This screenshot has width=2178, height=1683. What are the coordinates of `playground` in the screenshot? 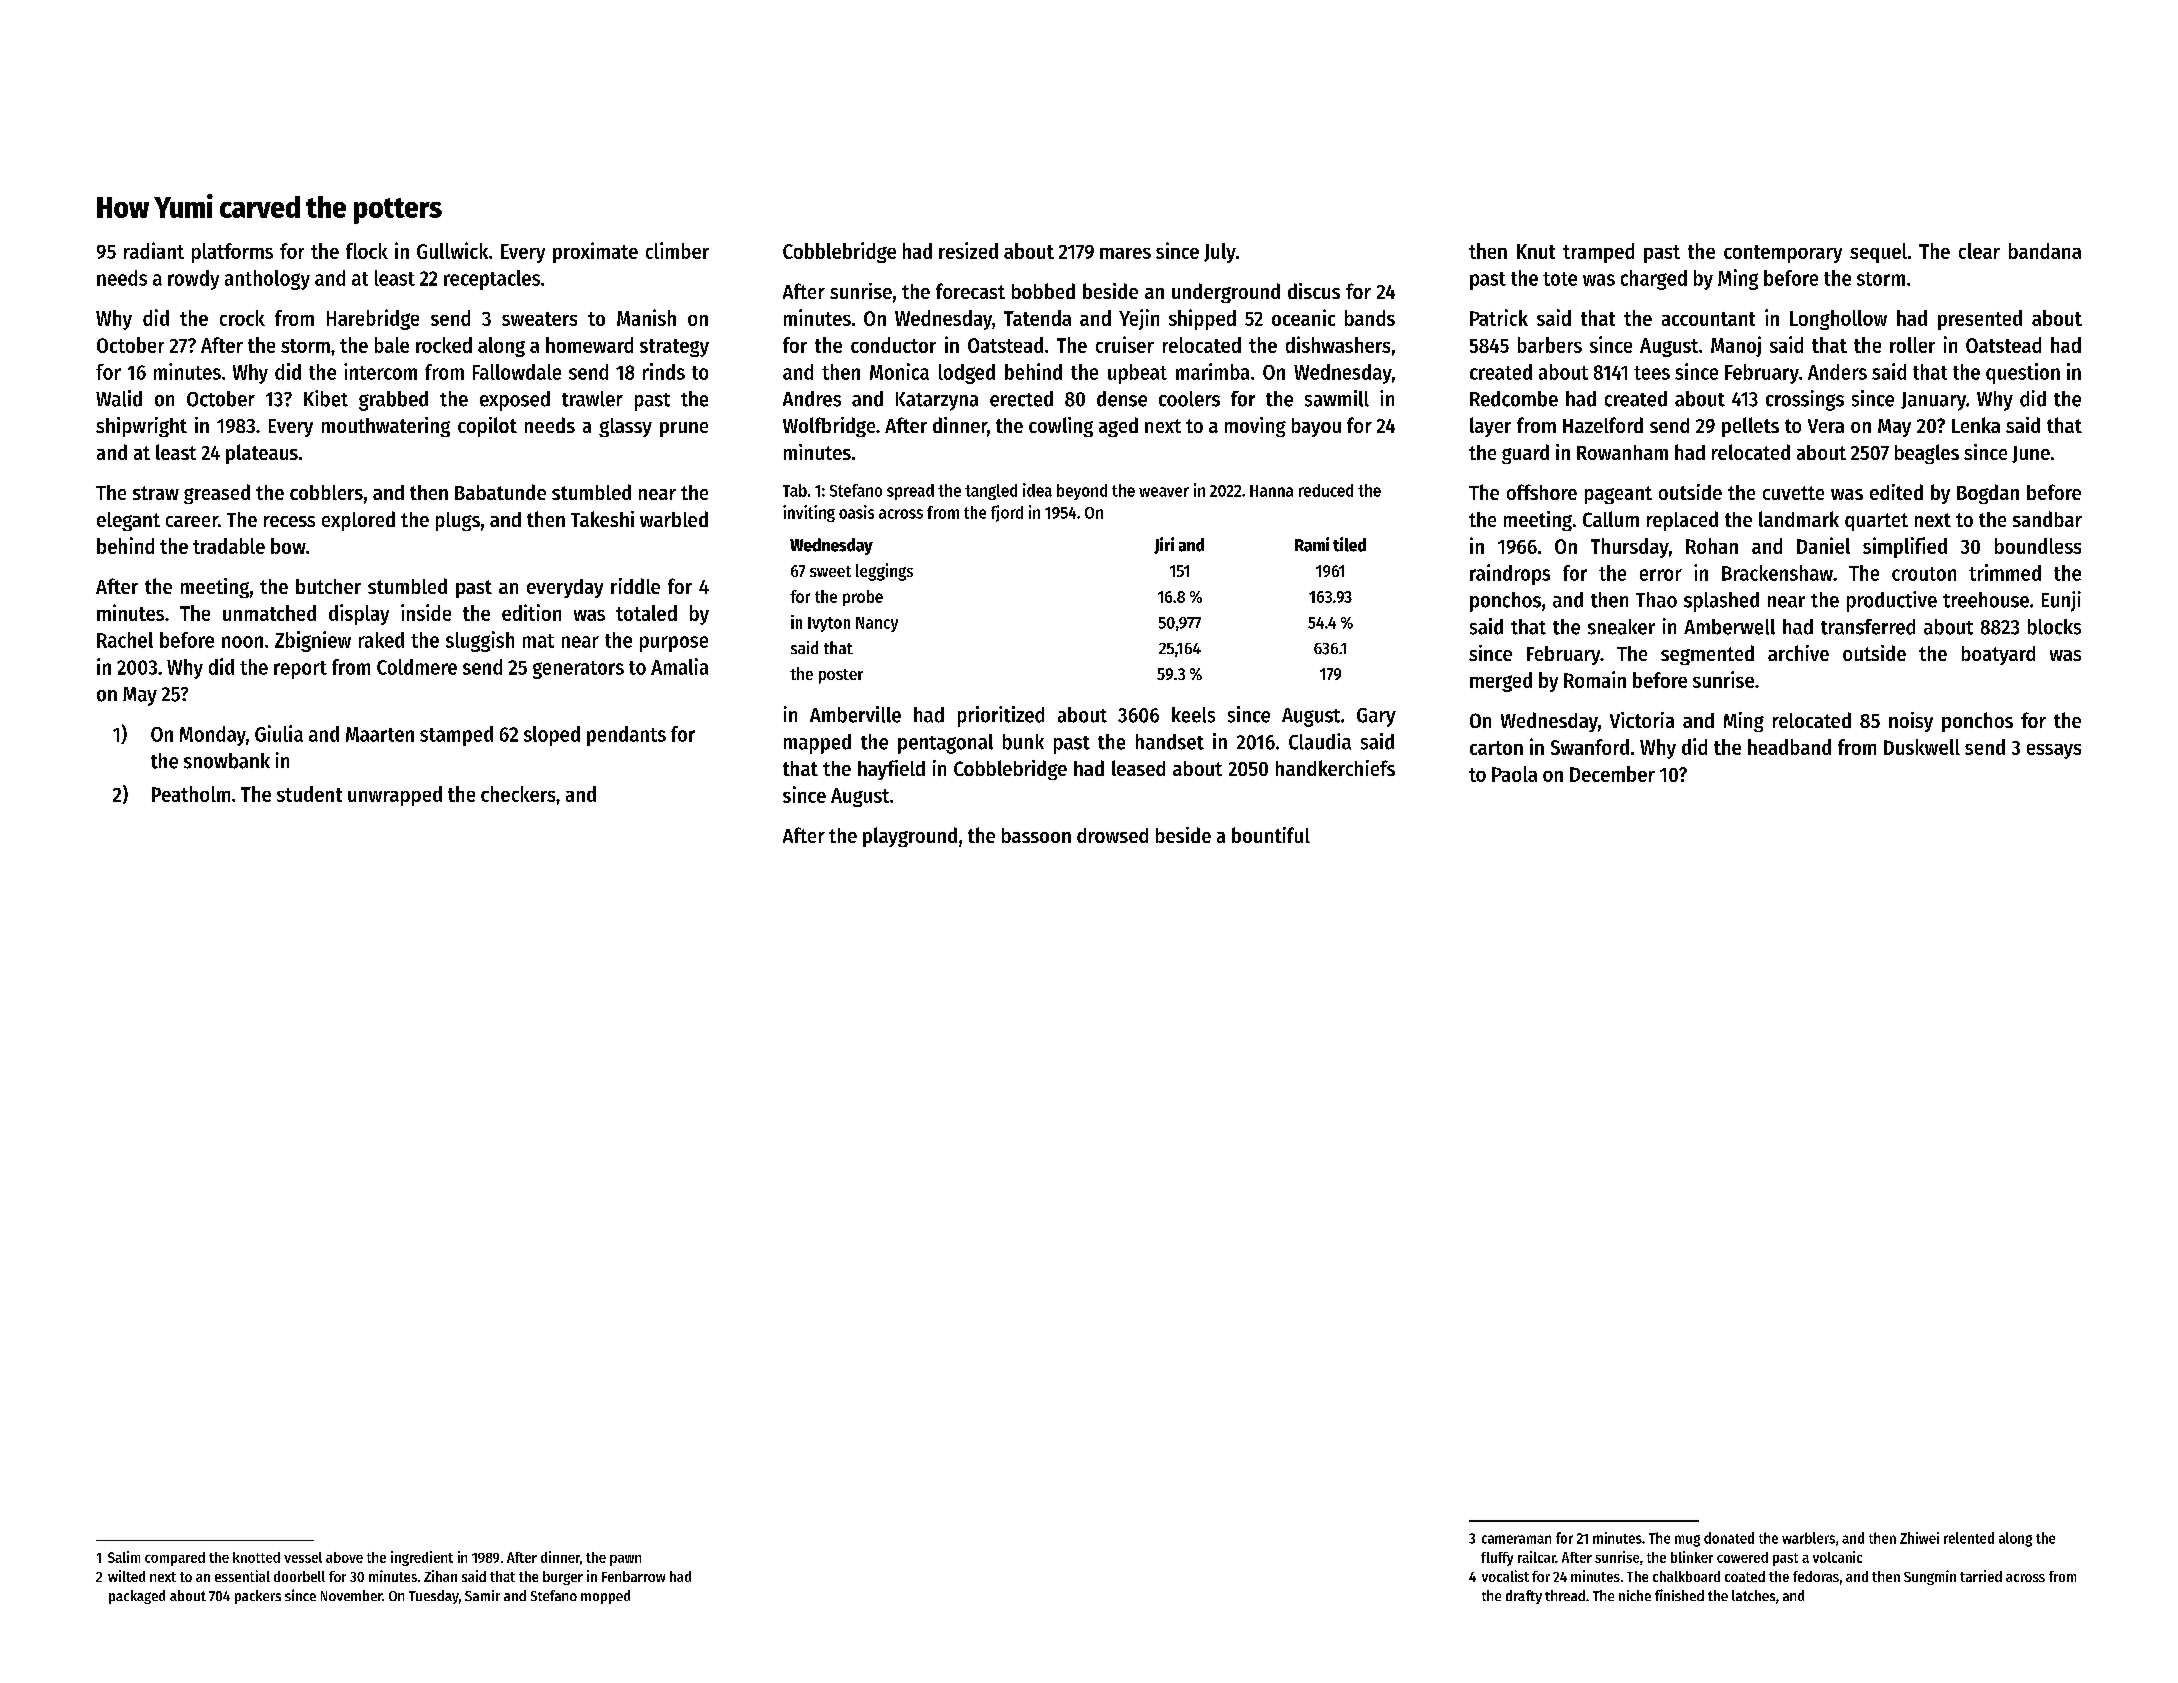 It's located at (910, 837).
